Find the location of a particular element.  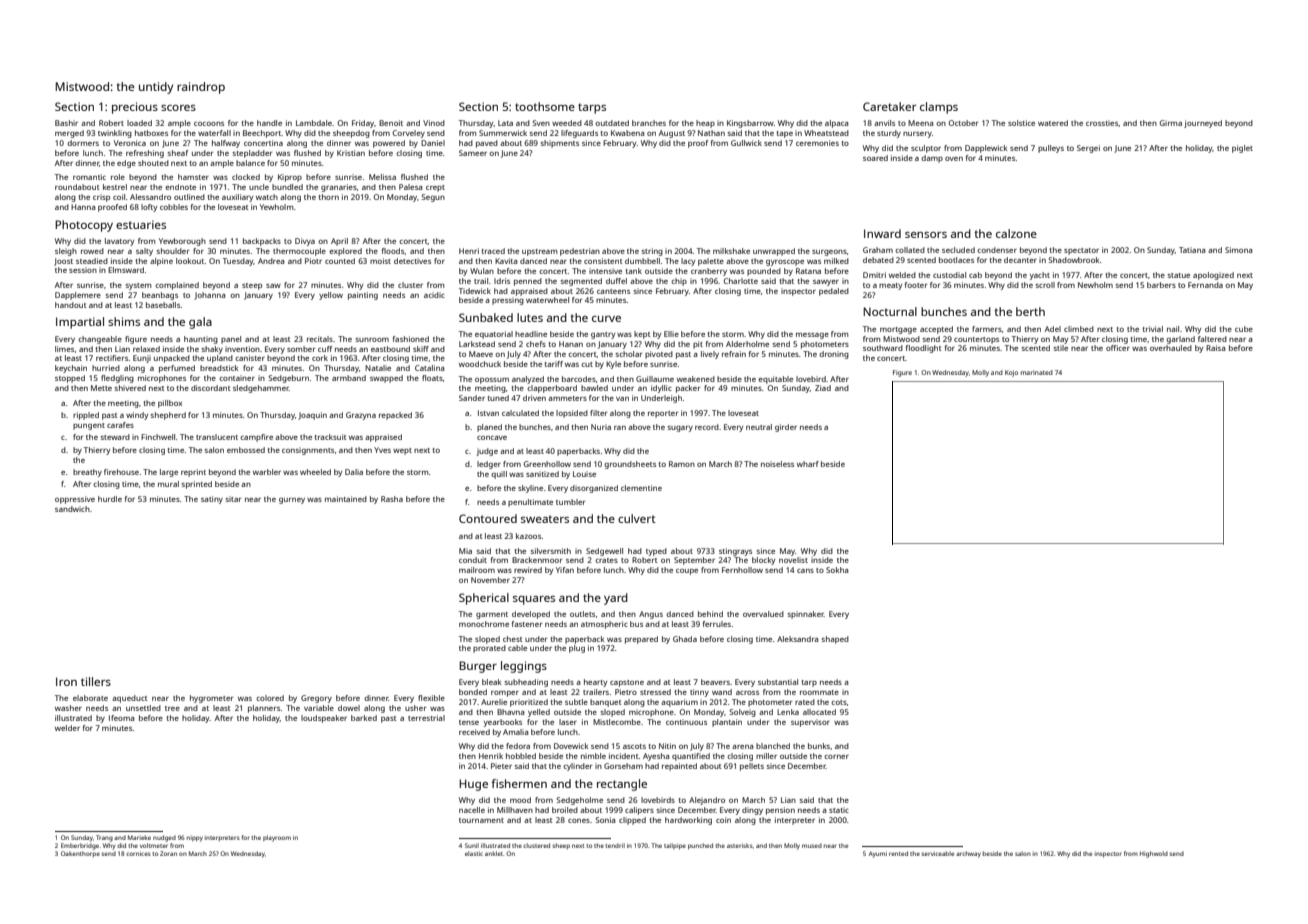

Pieter is located at coordinates (501, 766).
